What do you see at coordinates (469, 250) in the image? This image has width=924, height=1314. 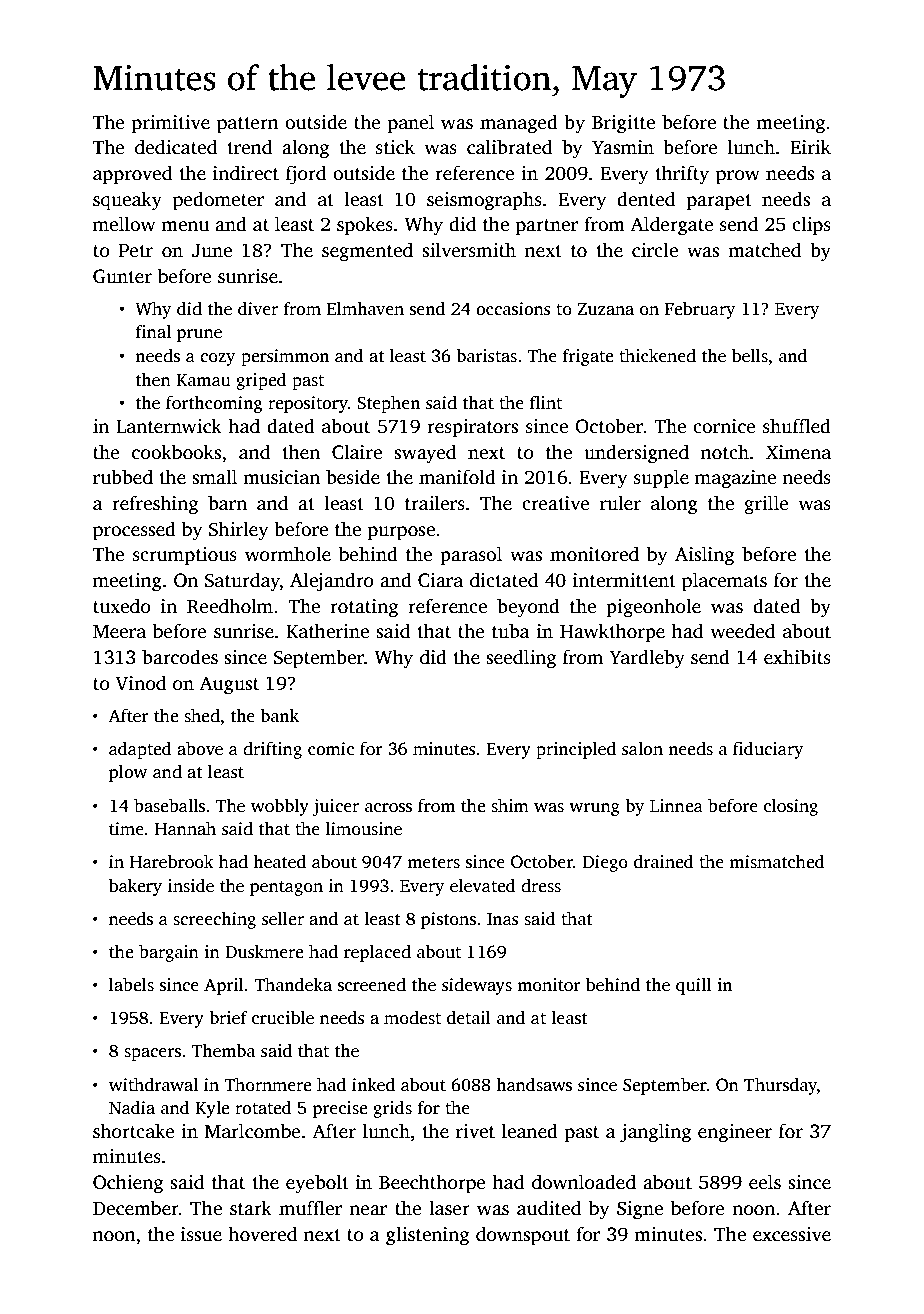 I see `silversmith` at bounding box center [469, 250].
